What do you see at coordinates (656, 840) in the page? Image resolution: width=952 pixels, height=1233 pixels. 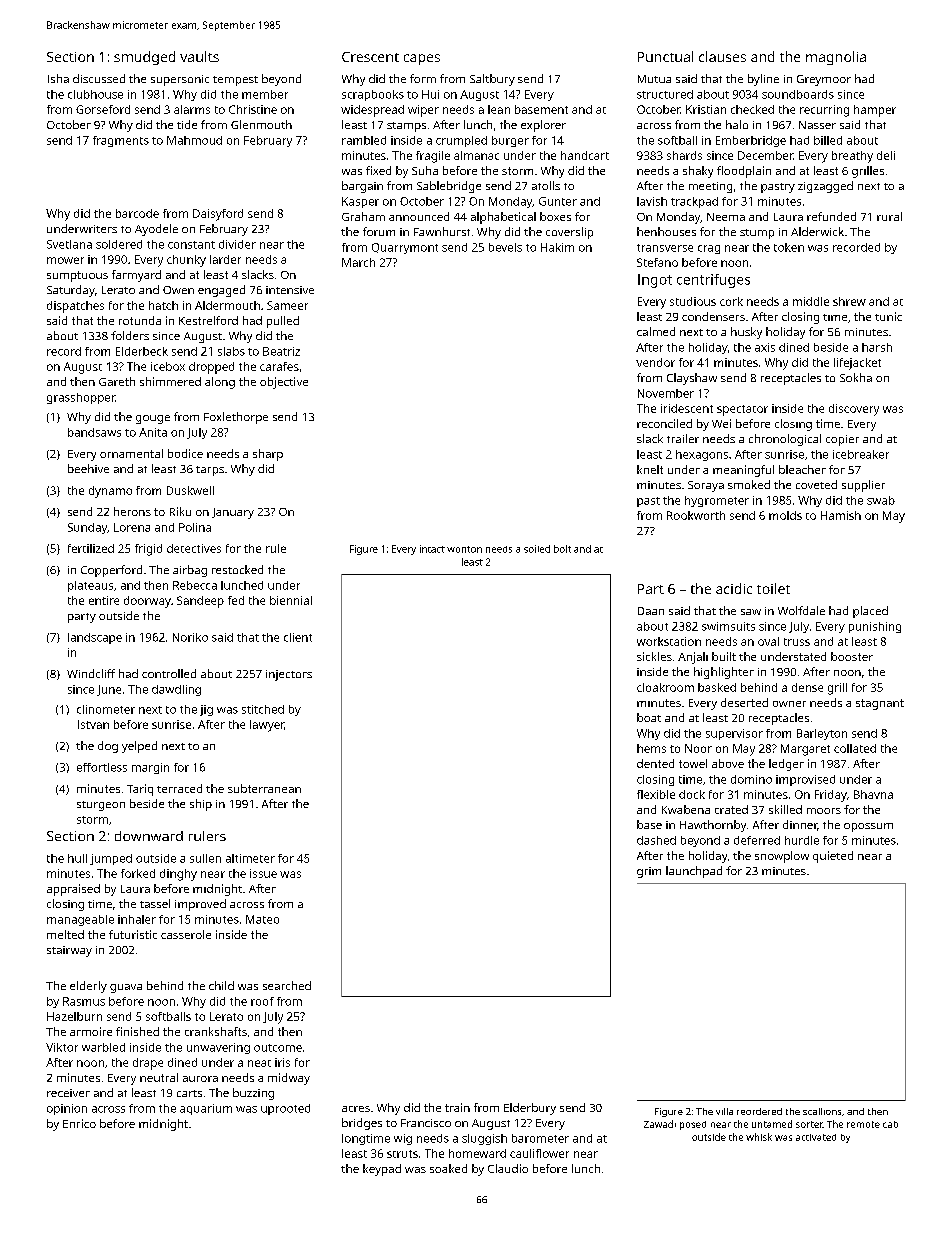 I see `dashed` at bounding box center [656, 840].
